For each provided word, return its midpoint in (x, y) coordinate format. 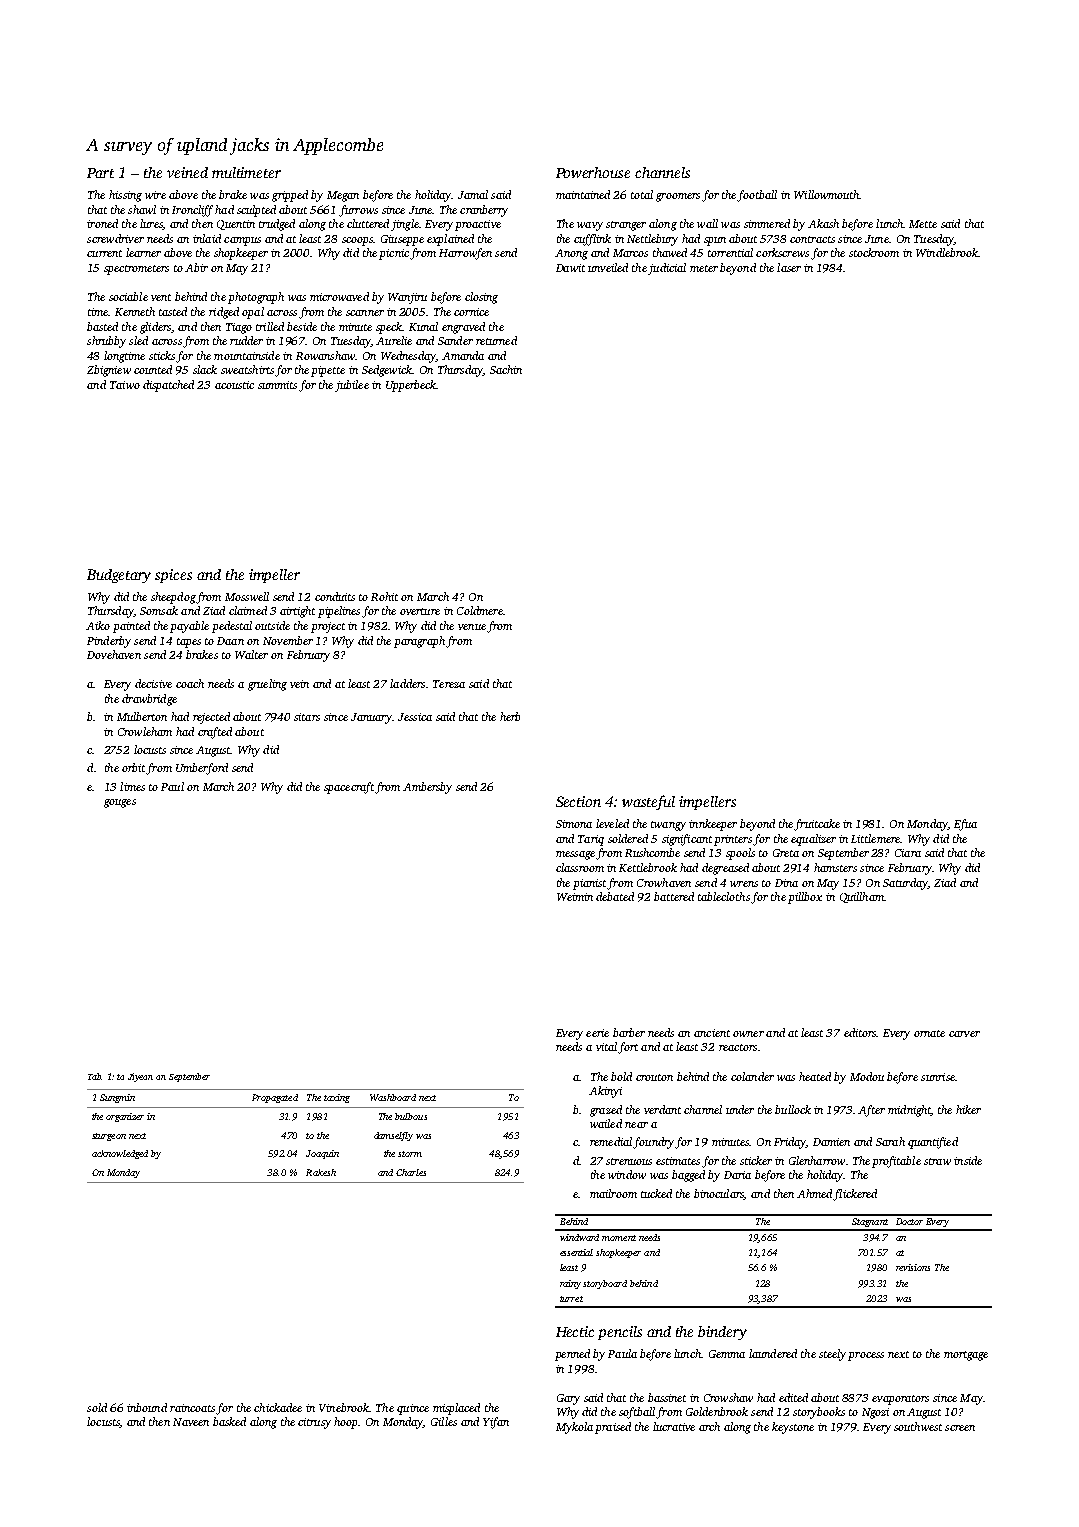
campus (242, 241)
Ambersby (427, 788)
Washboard (393, 1097)
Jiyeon (140, 1077)
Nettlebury (652, 240)
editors (860, 1032)
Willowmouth (826, 194)
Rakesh (321, 1172)
